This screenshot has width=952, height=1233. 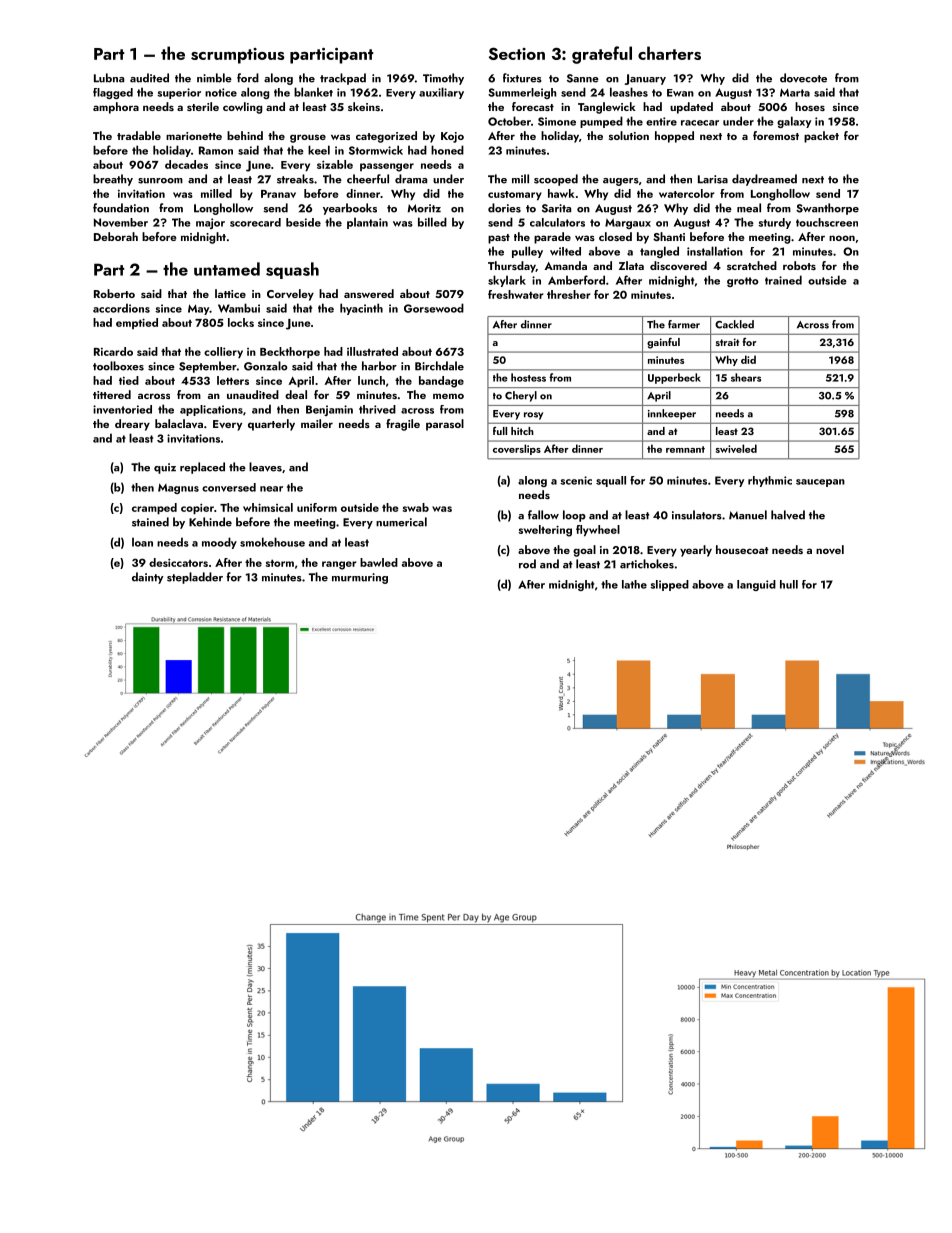 What do you see at coordinates (360, 578) in the screenshot?
I see `murmuring` at bounding box center [360, 578].
